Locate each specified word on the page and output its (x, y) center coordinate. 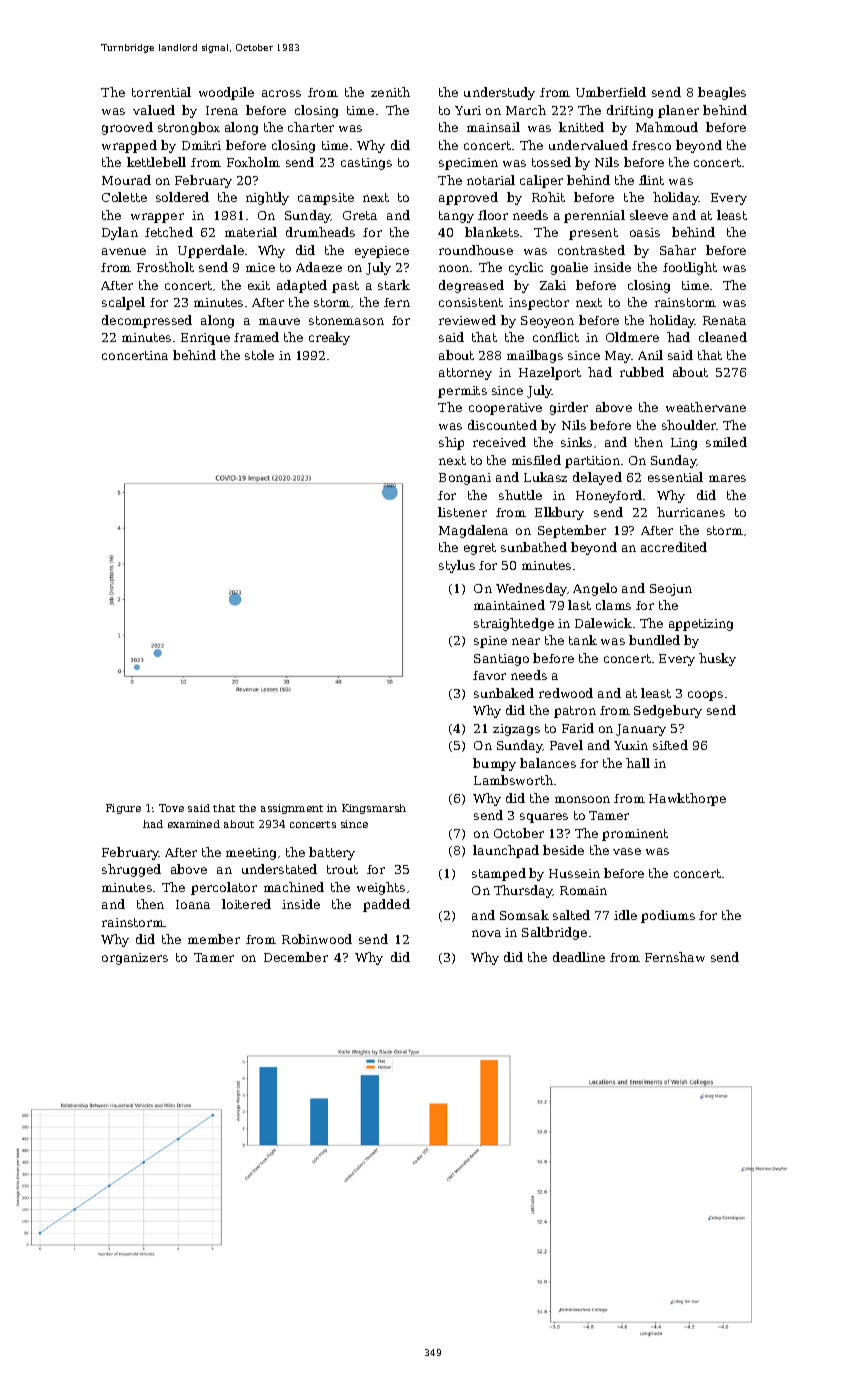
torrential (161, 92)
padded (386, 905)
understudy (499, 93)
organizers (135, 959)
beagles (722, 93)
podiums (668, 916)
